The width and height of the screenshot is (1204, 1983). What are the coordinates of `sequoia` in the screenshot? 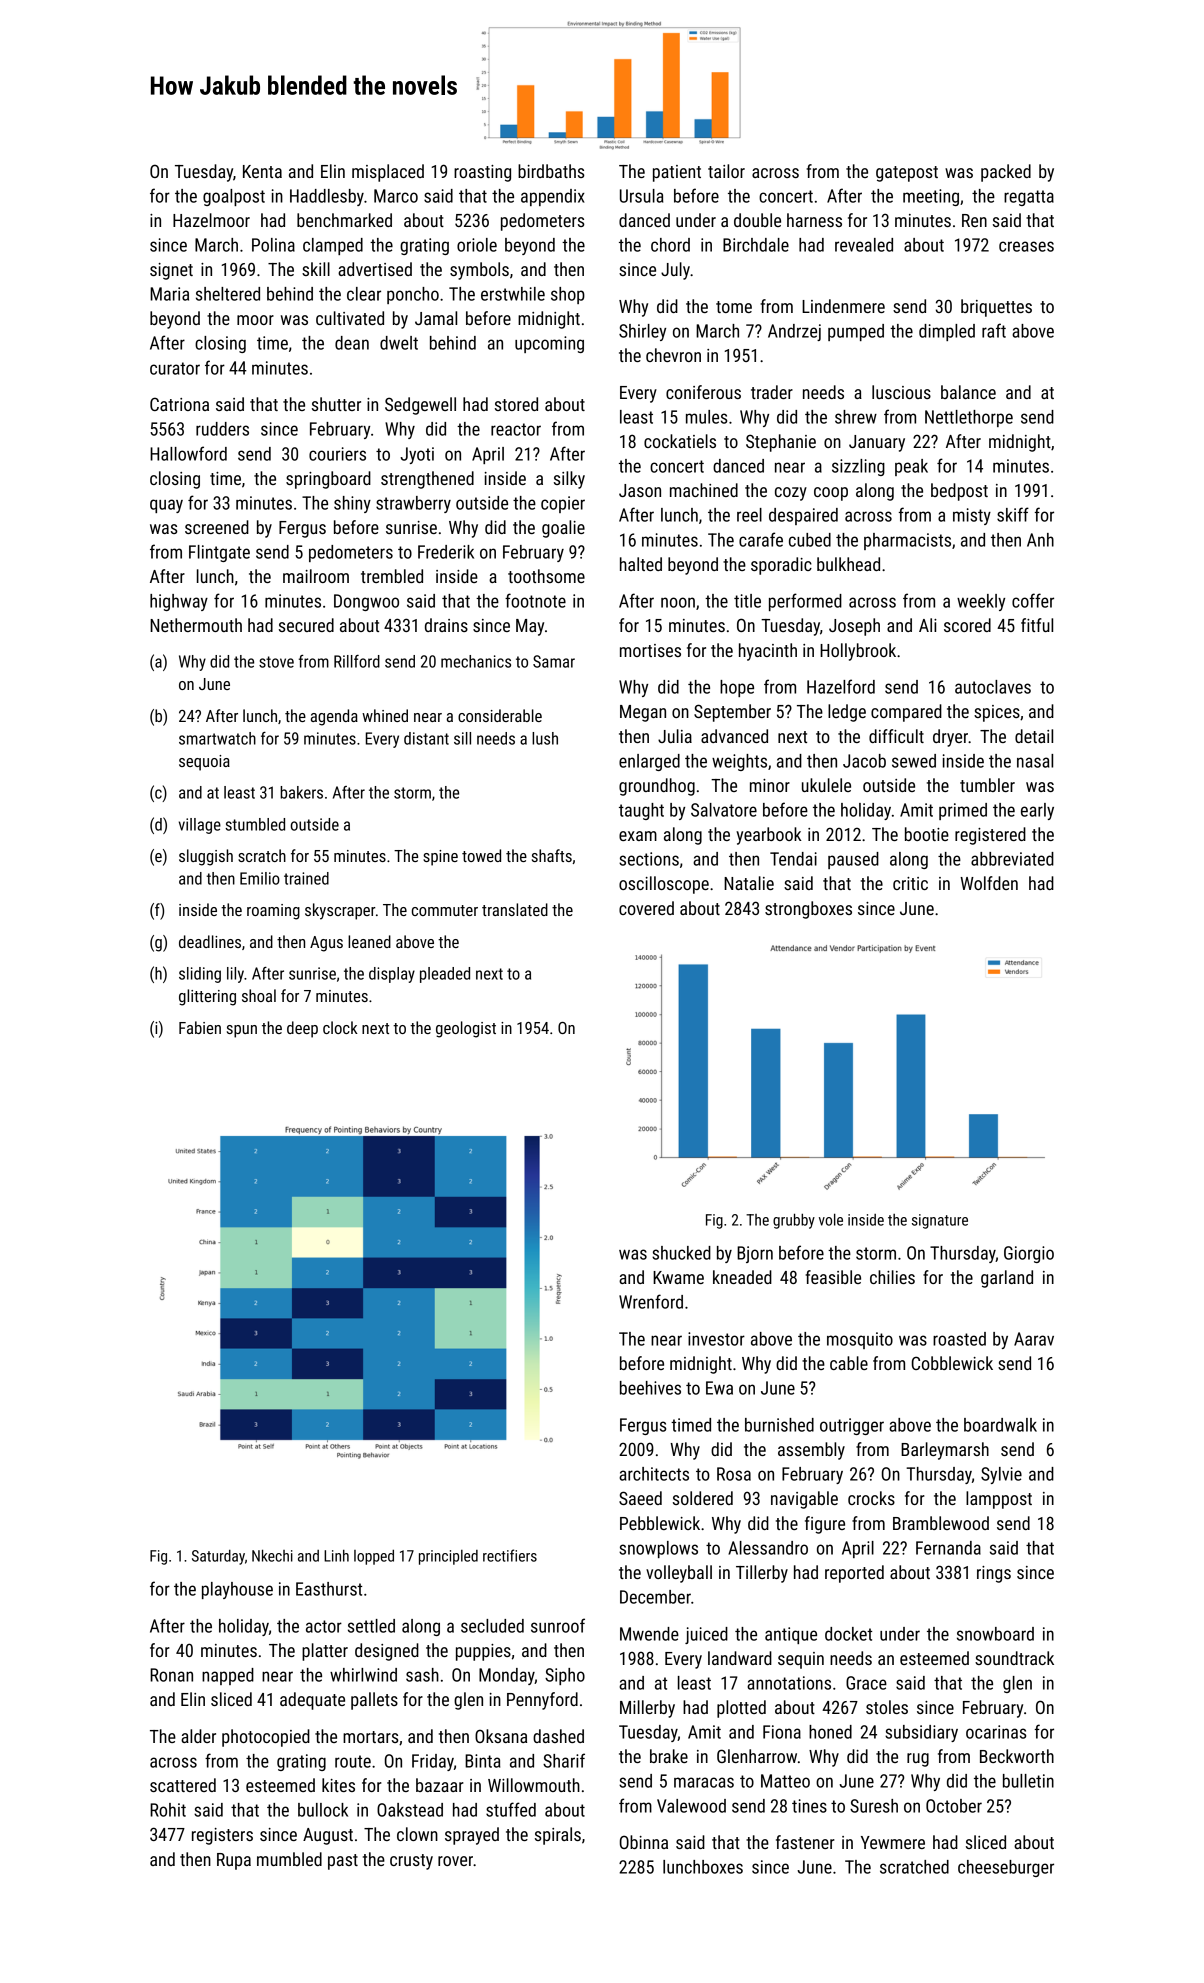 It's located at (204, 763).
